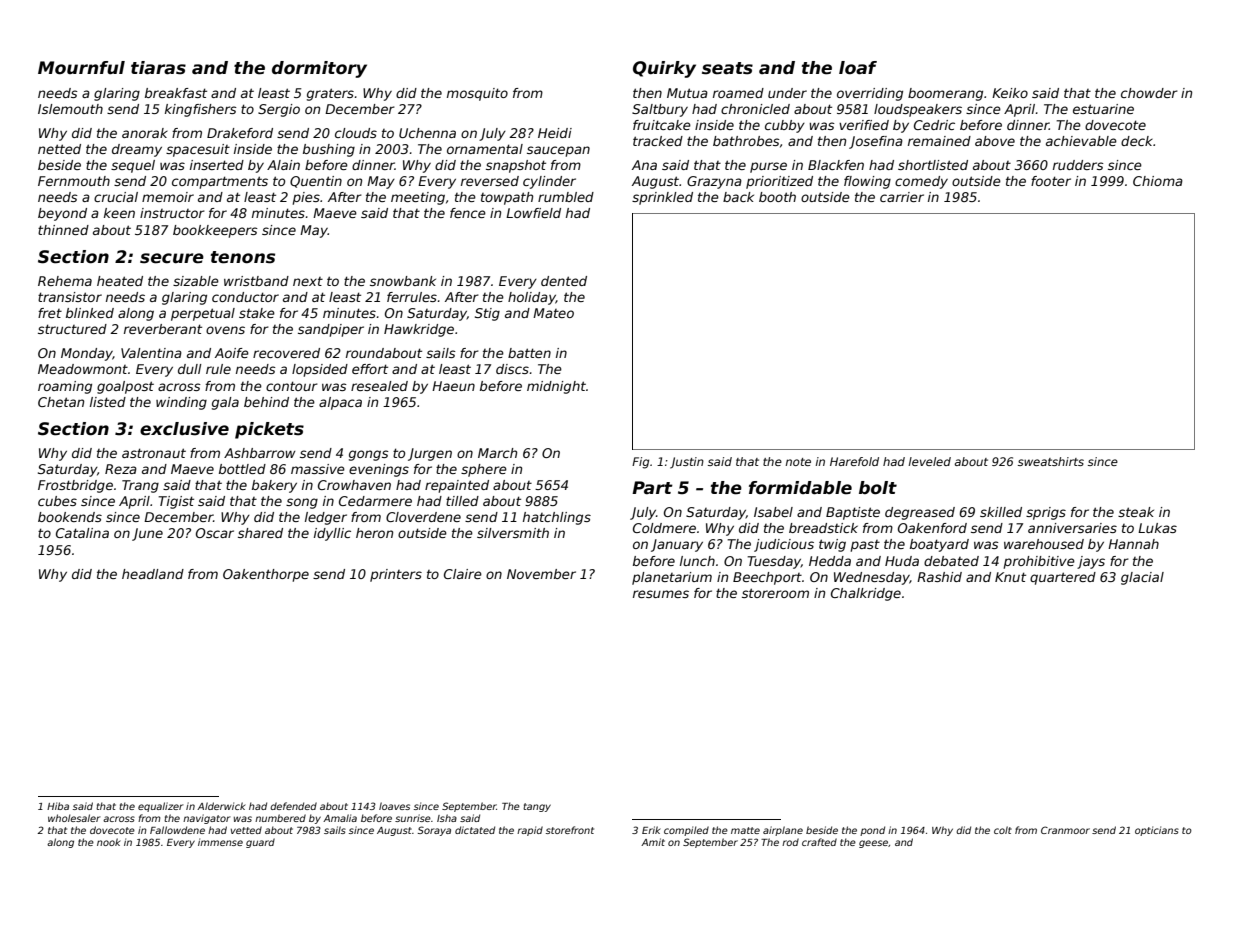  I want to click on sweatshirts, so click(1051, 461).
